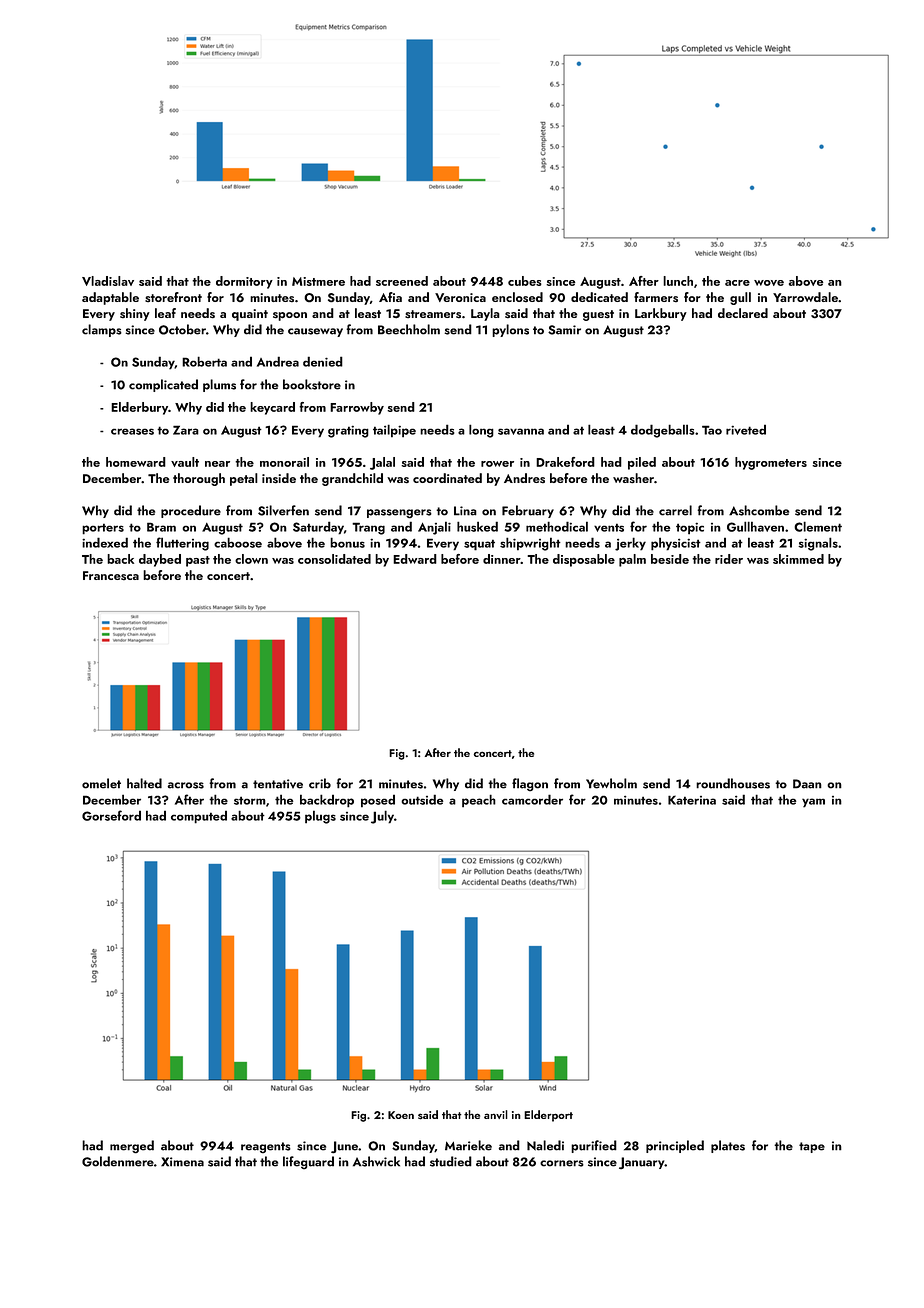  Describe the element at coordinates (266, 1147) in the image. I see `reagents` at that location.
